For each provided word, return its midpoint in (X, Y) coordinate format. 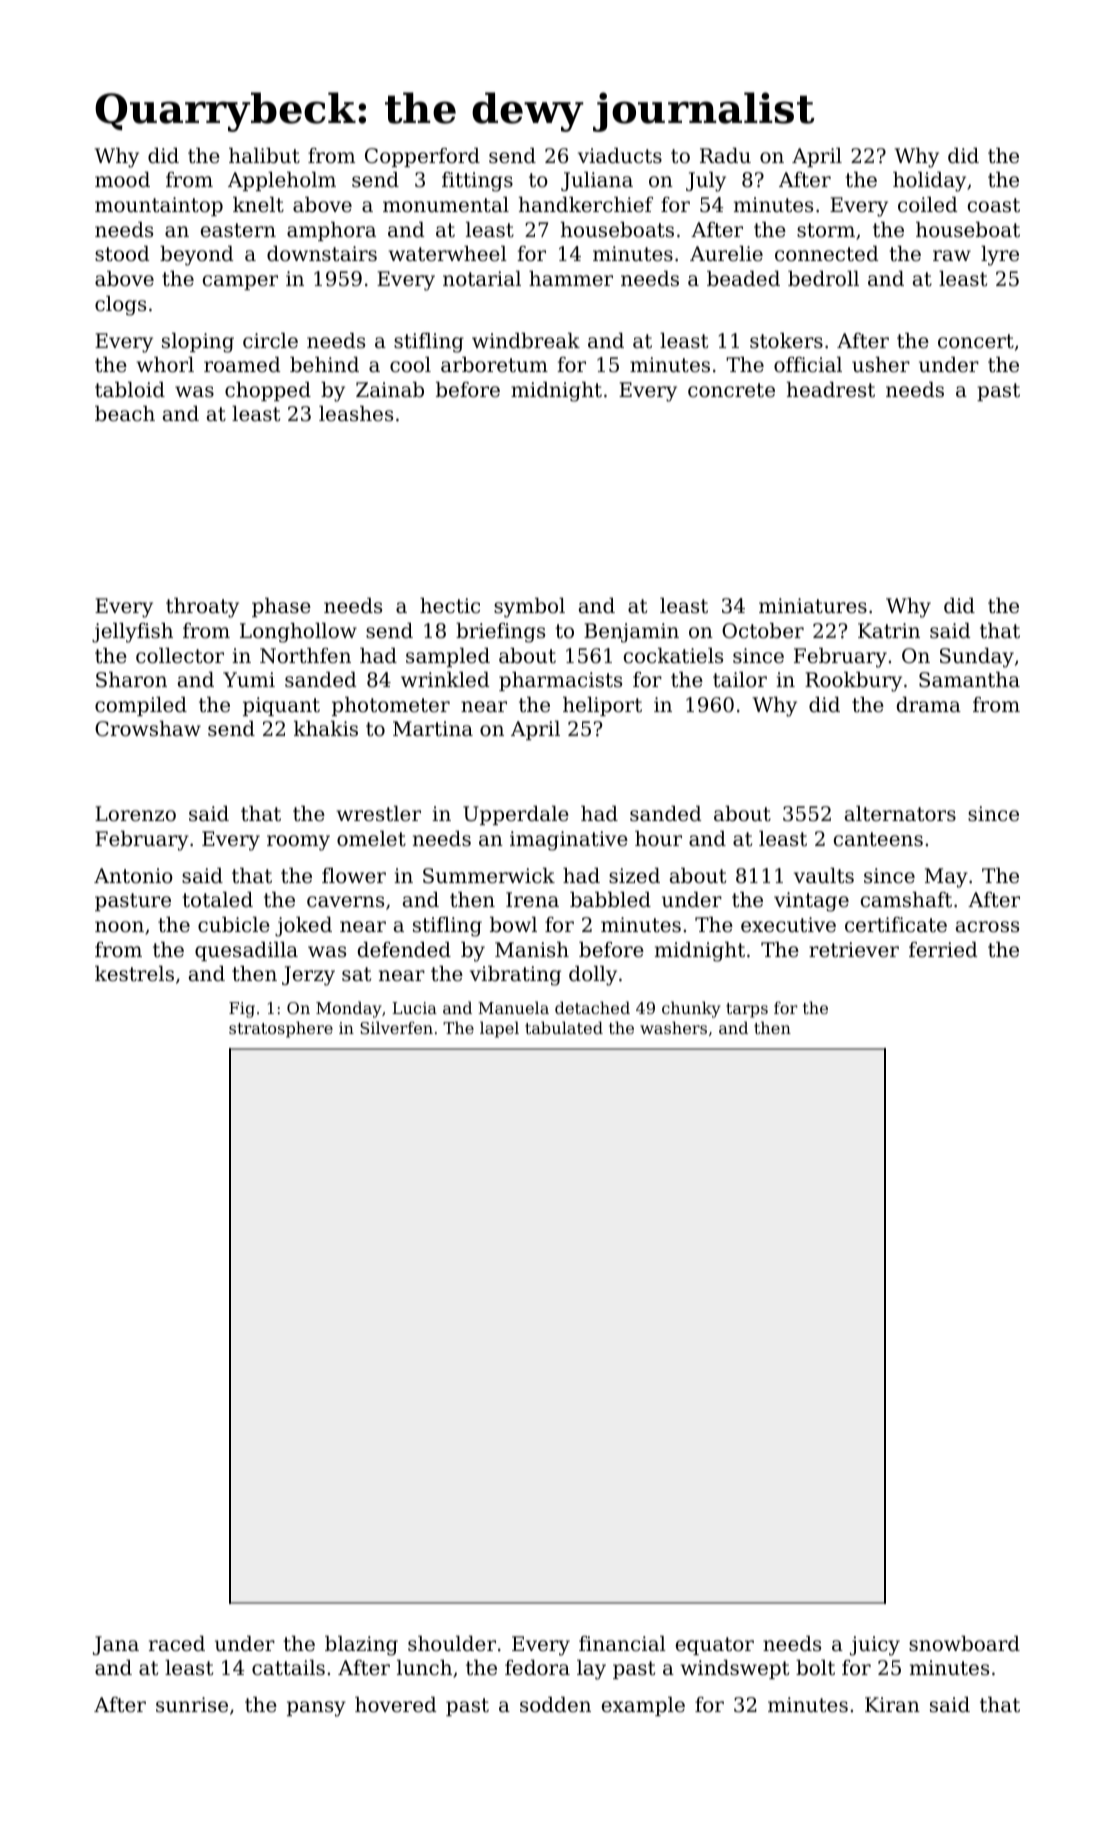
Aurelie (726, 254)
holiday (929, 182)
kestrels (134, 974)
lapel (499, 1029)
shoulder (452, 1644)
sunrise (192, 1704)
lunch (424, 1668)
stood (122, 254)
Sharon (131, 680)
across (987, 927)
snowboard (964, 1644)
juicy (875, 1646)
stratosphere (281, 1029)
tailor (740, 680)
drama (929, 704)
